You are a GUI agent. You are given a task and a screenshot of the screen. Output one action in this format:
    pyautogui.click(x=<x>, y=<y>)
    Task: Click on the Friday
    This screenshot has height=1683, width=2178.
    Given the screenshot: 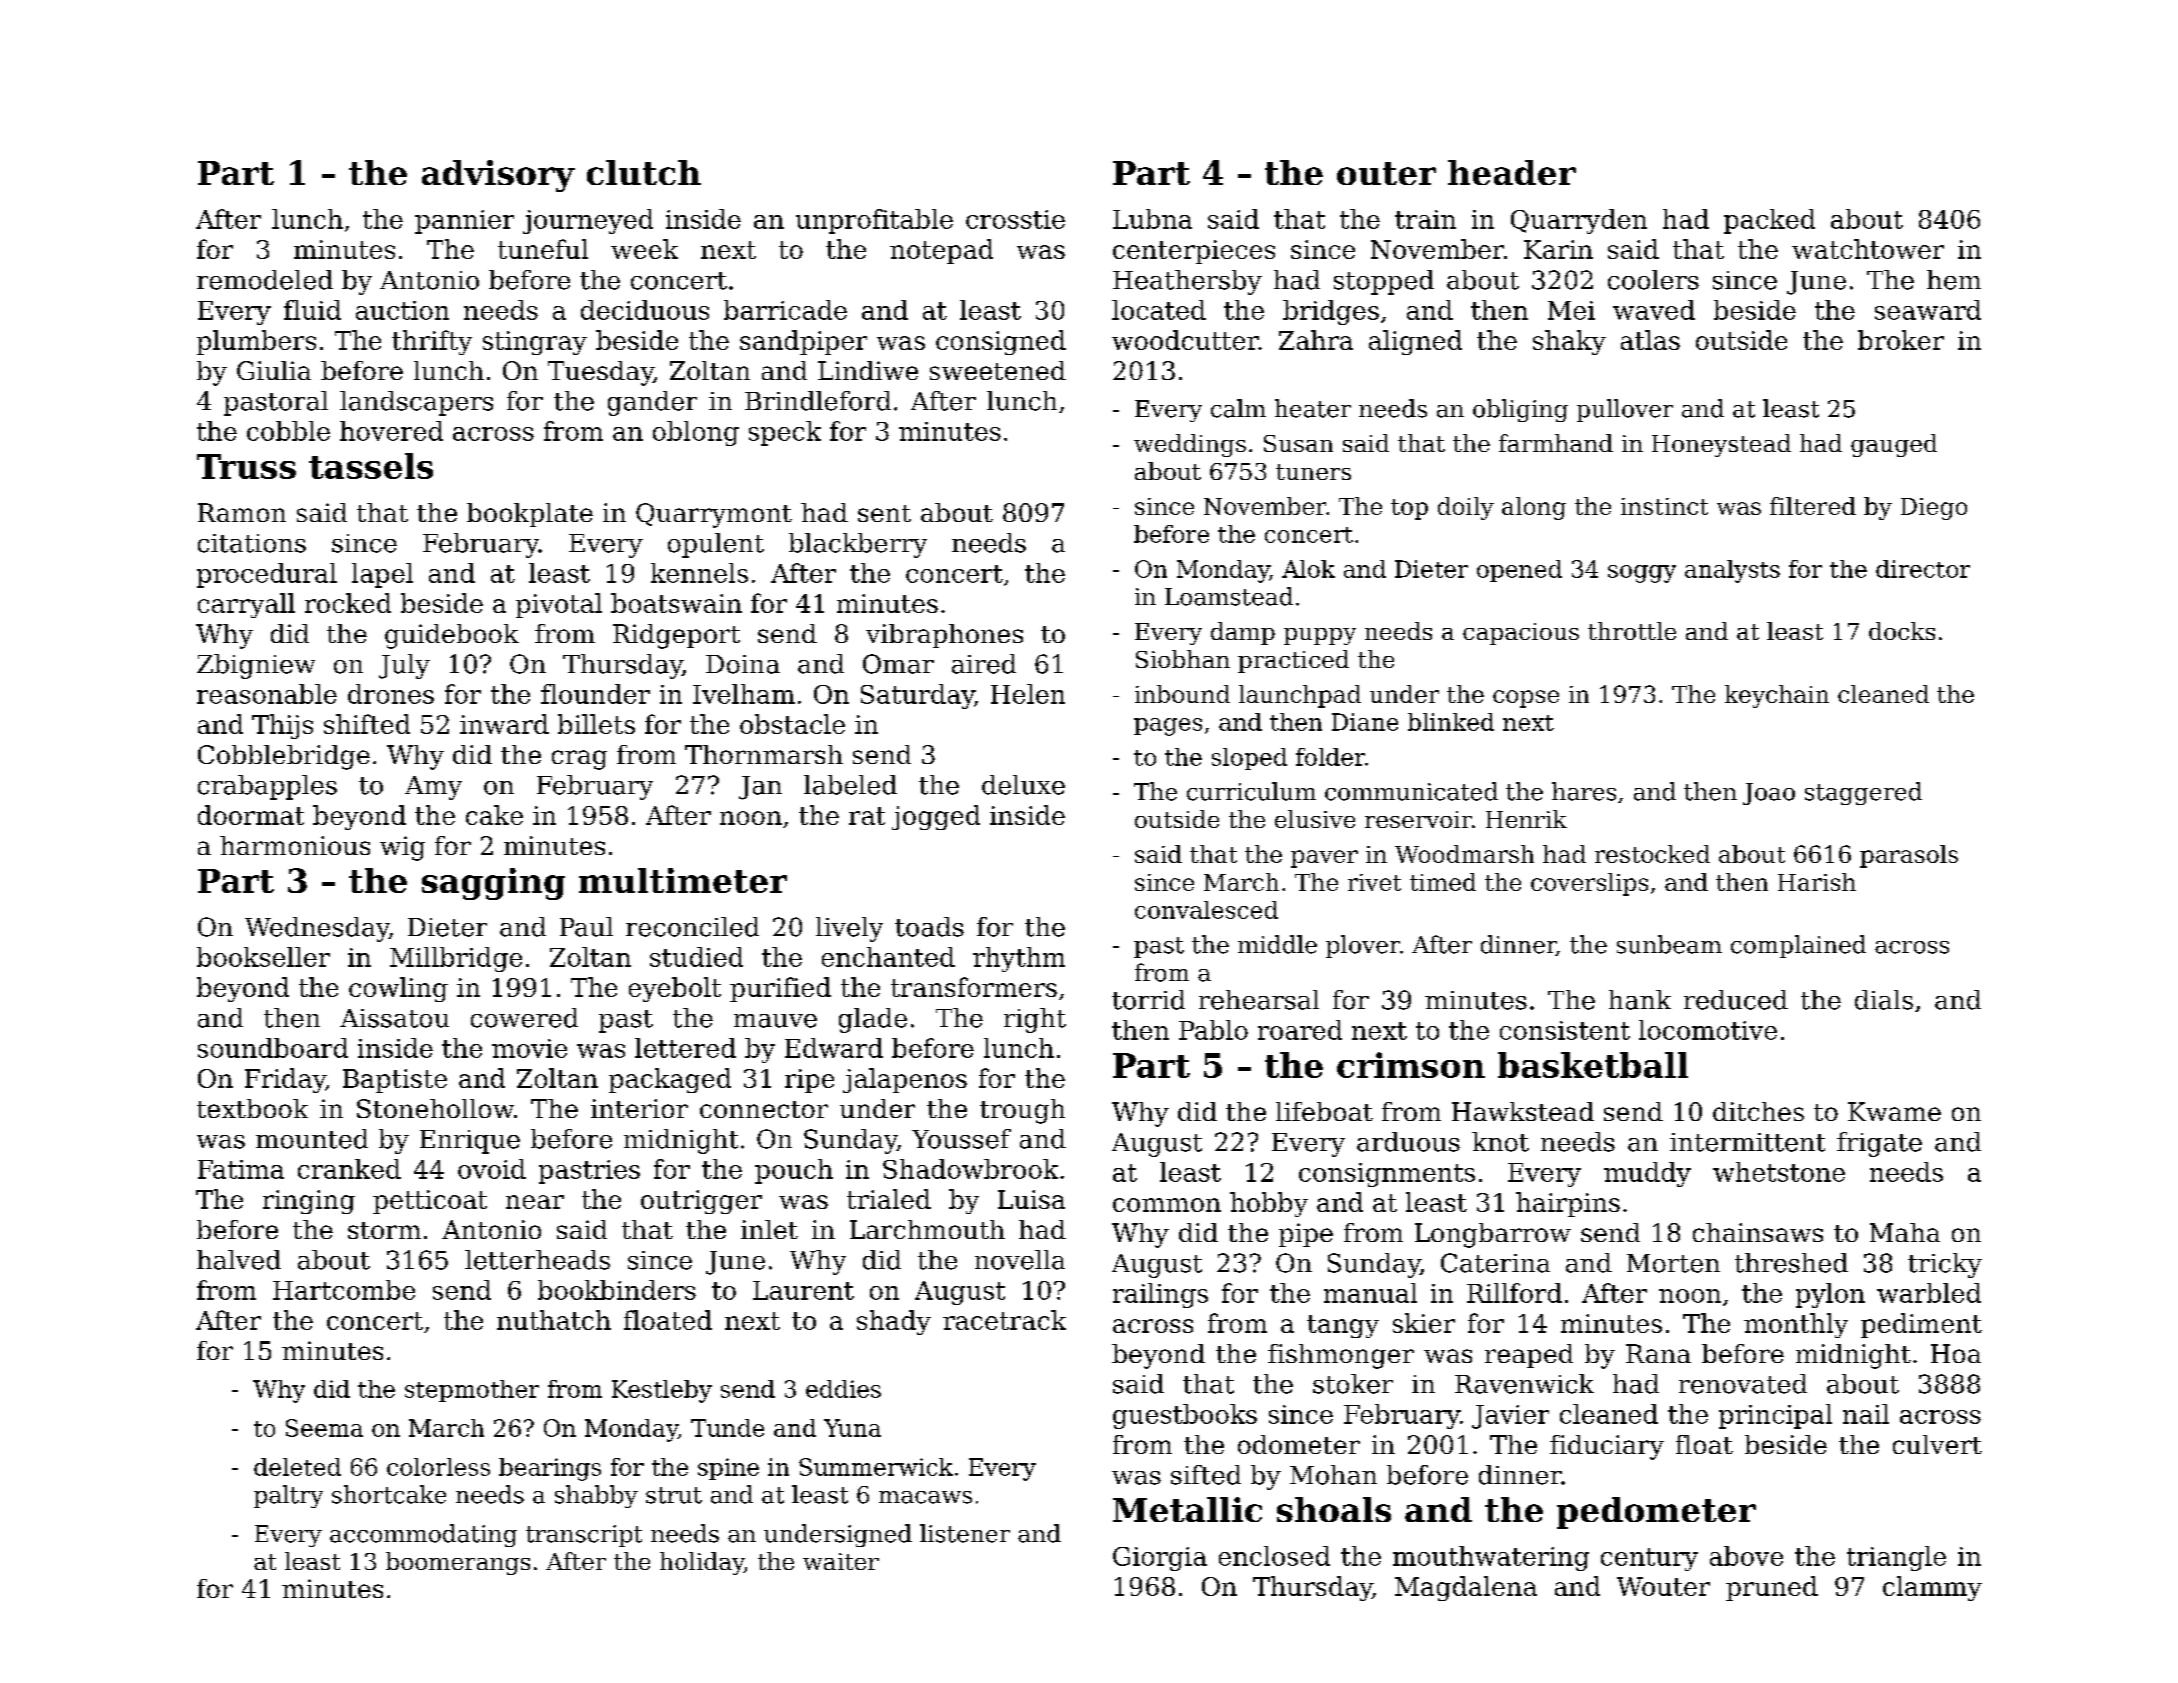 What is the action you would take?
    pyautogui.click(x=285, y=1080)
